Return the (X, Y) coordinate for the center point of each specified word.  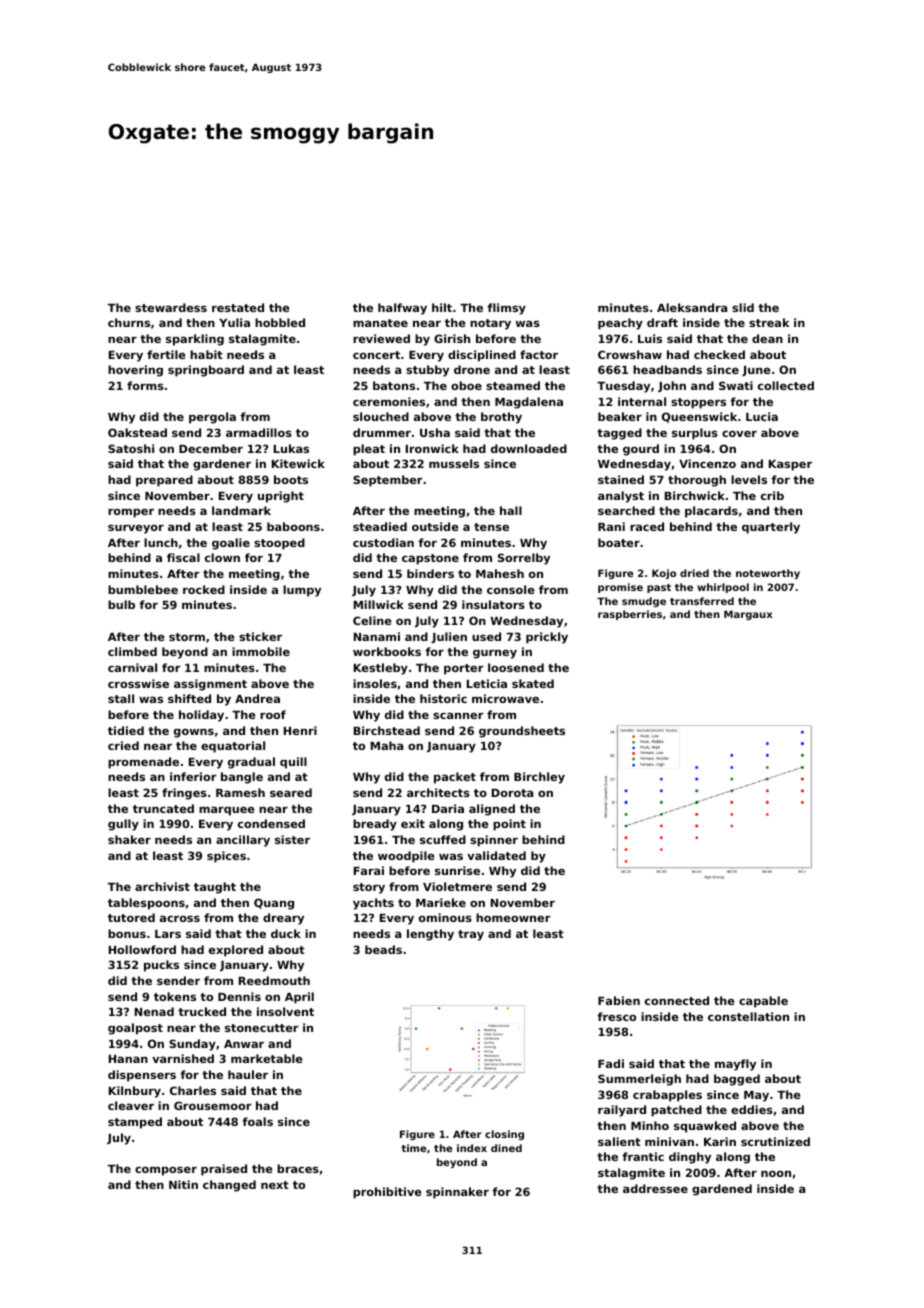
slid (743, 307)
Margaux (748, 615)
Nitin (183, 1184)
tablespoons (146, 904)
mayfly (735, 1065)
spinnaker (457, 1193)
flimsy (506, 309)
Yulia (234, 322)
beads (383, 949)
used (486, 636)
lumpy (302, 591)
